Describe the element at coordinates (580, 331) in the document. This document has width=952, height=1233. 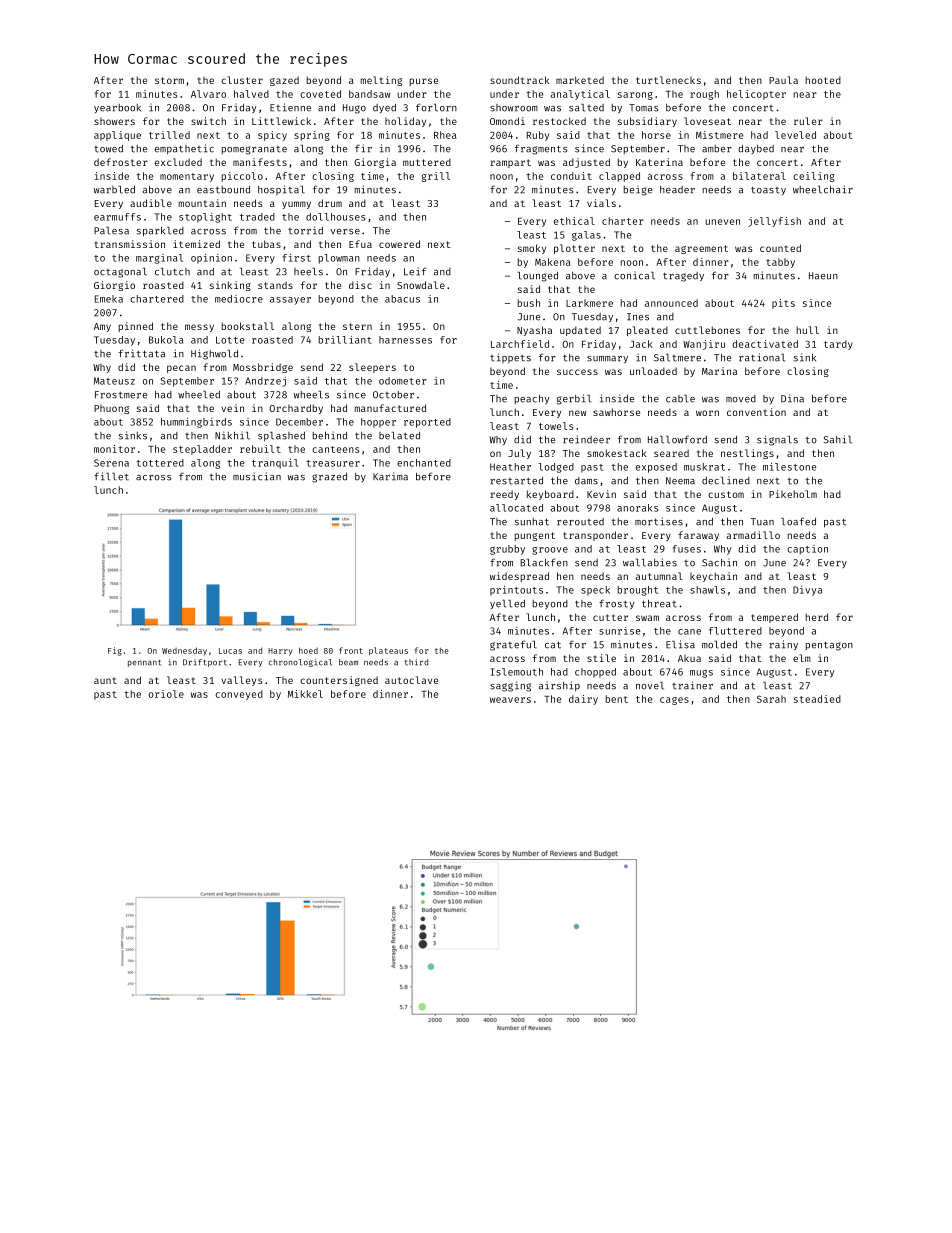
I see `updated` at that location.
